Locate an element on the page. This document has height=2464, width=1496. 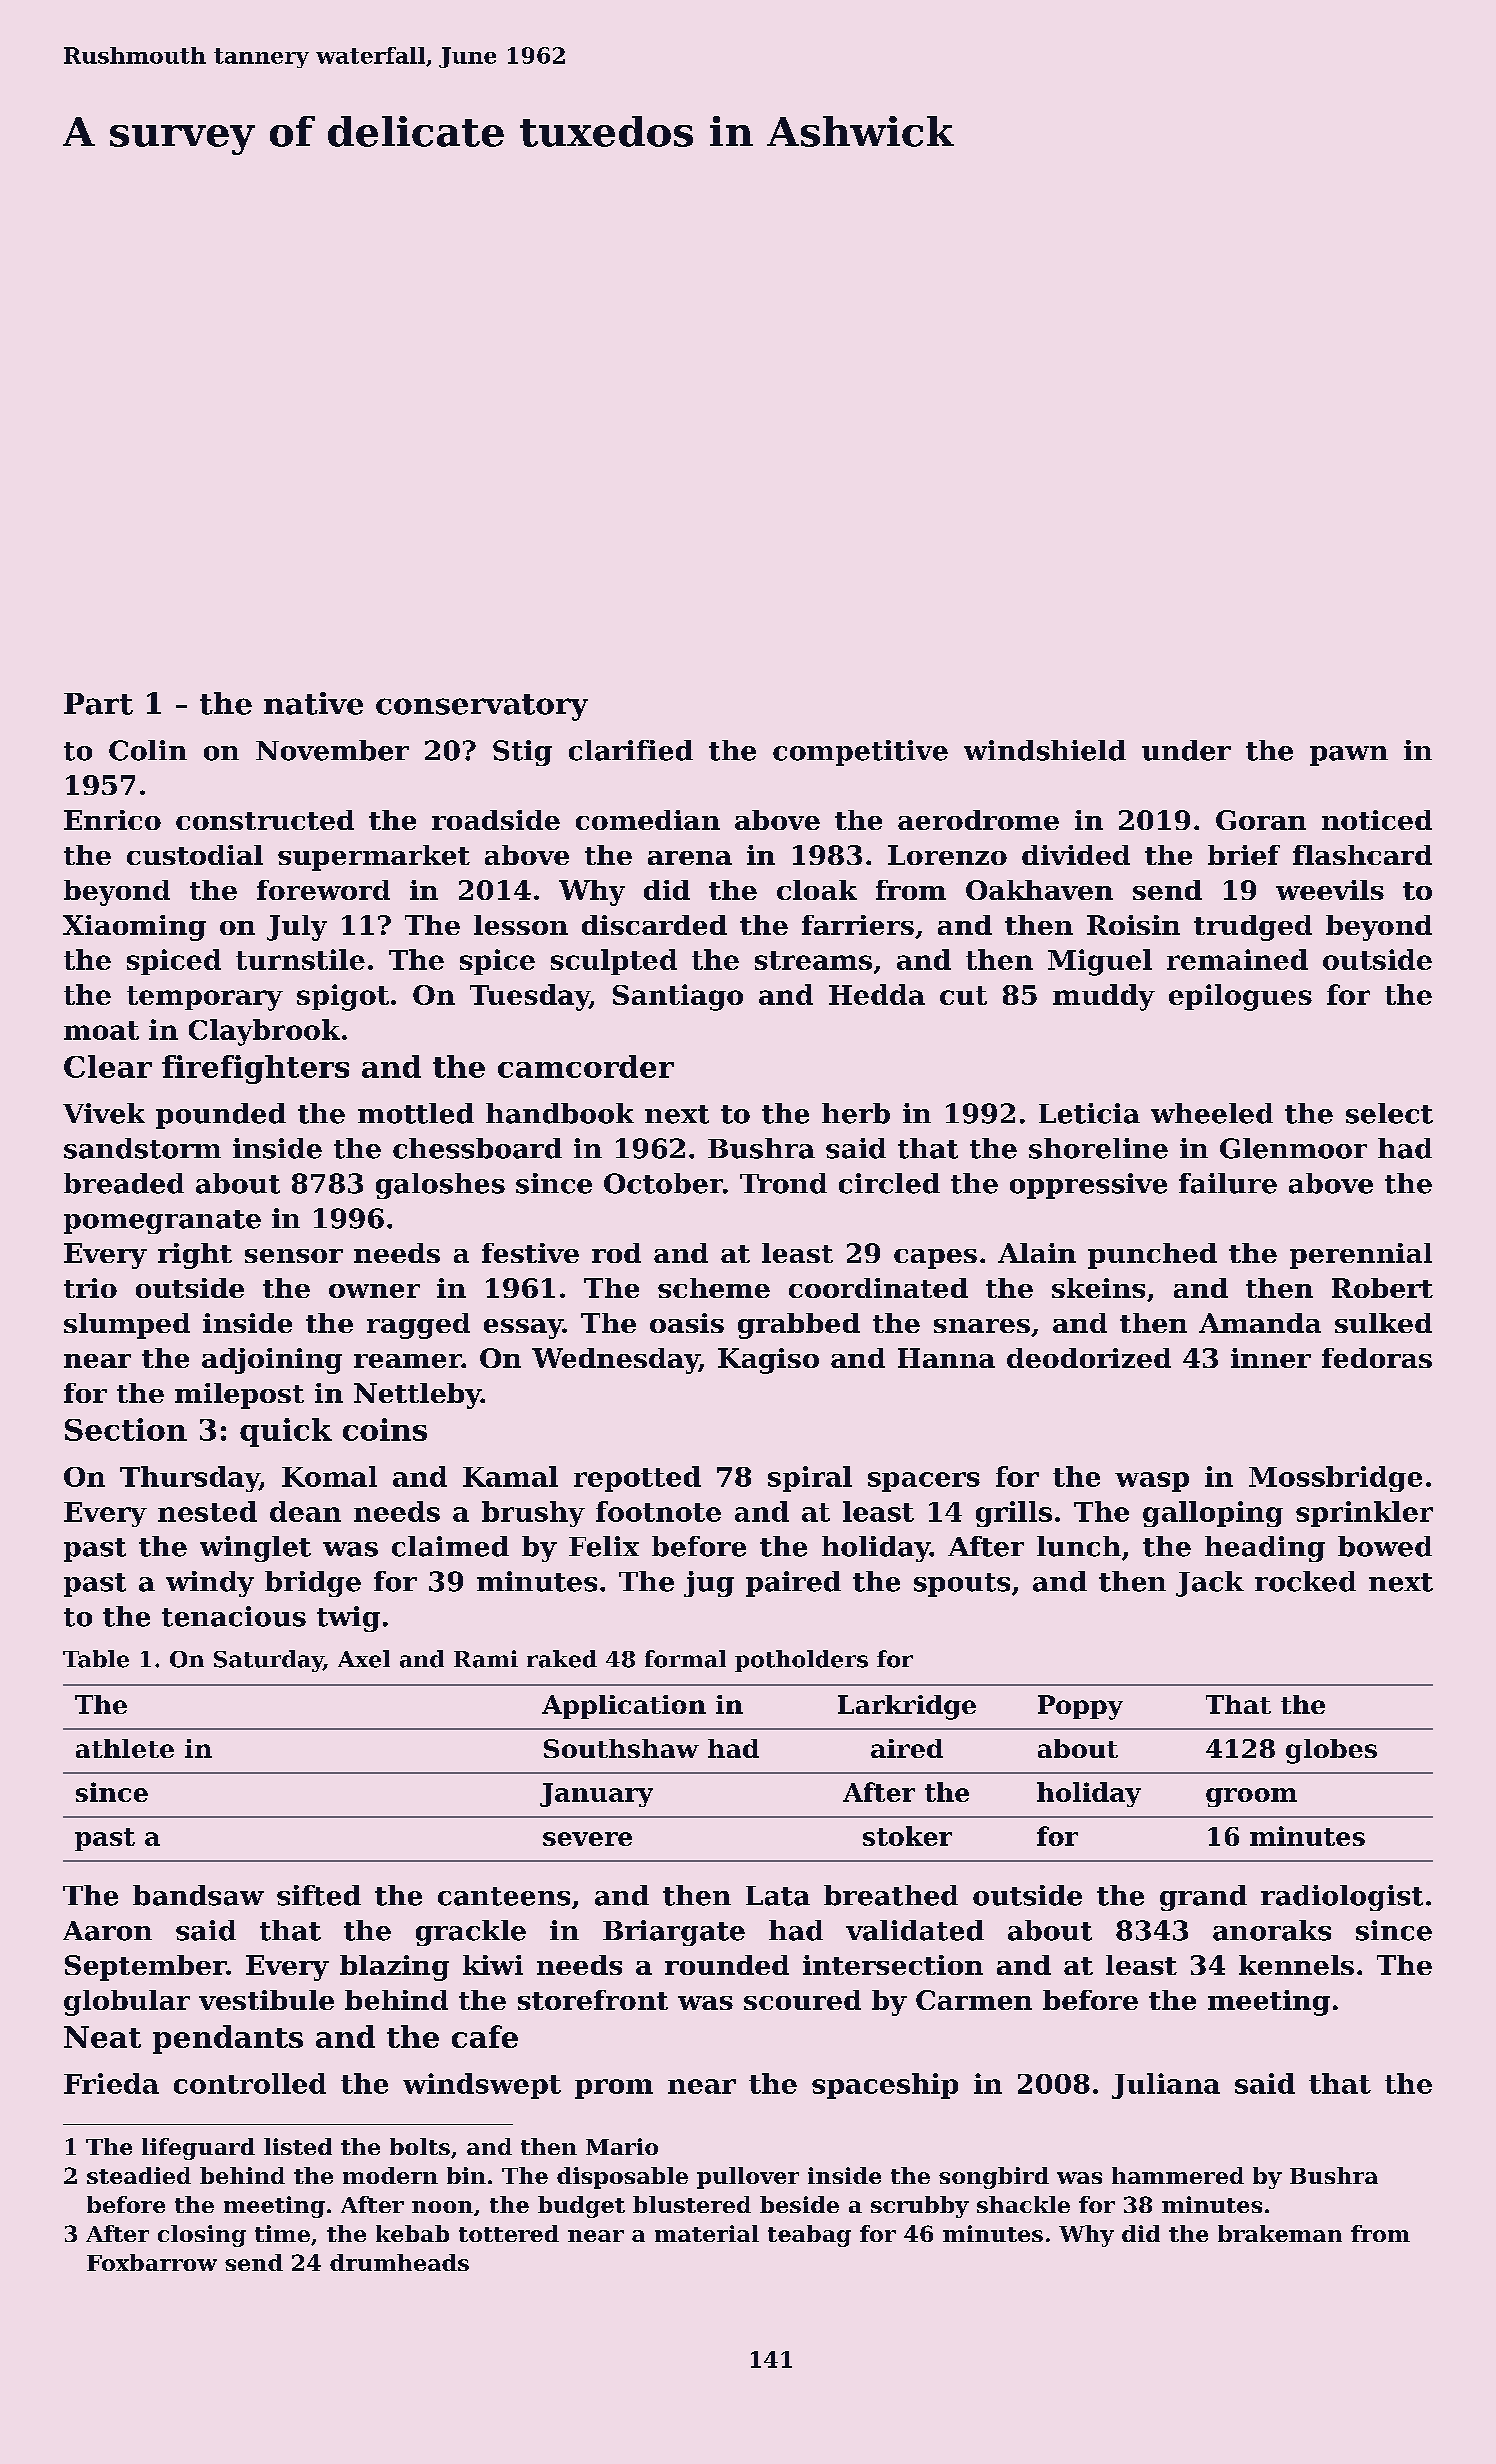
grills is located at coordinates (1014, 1514).
